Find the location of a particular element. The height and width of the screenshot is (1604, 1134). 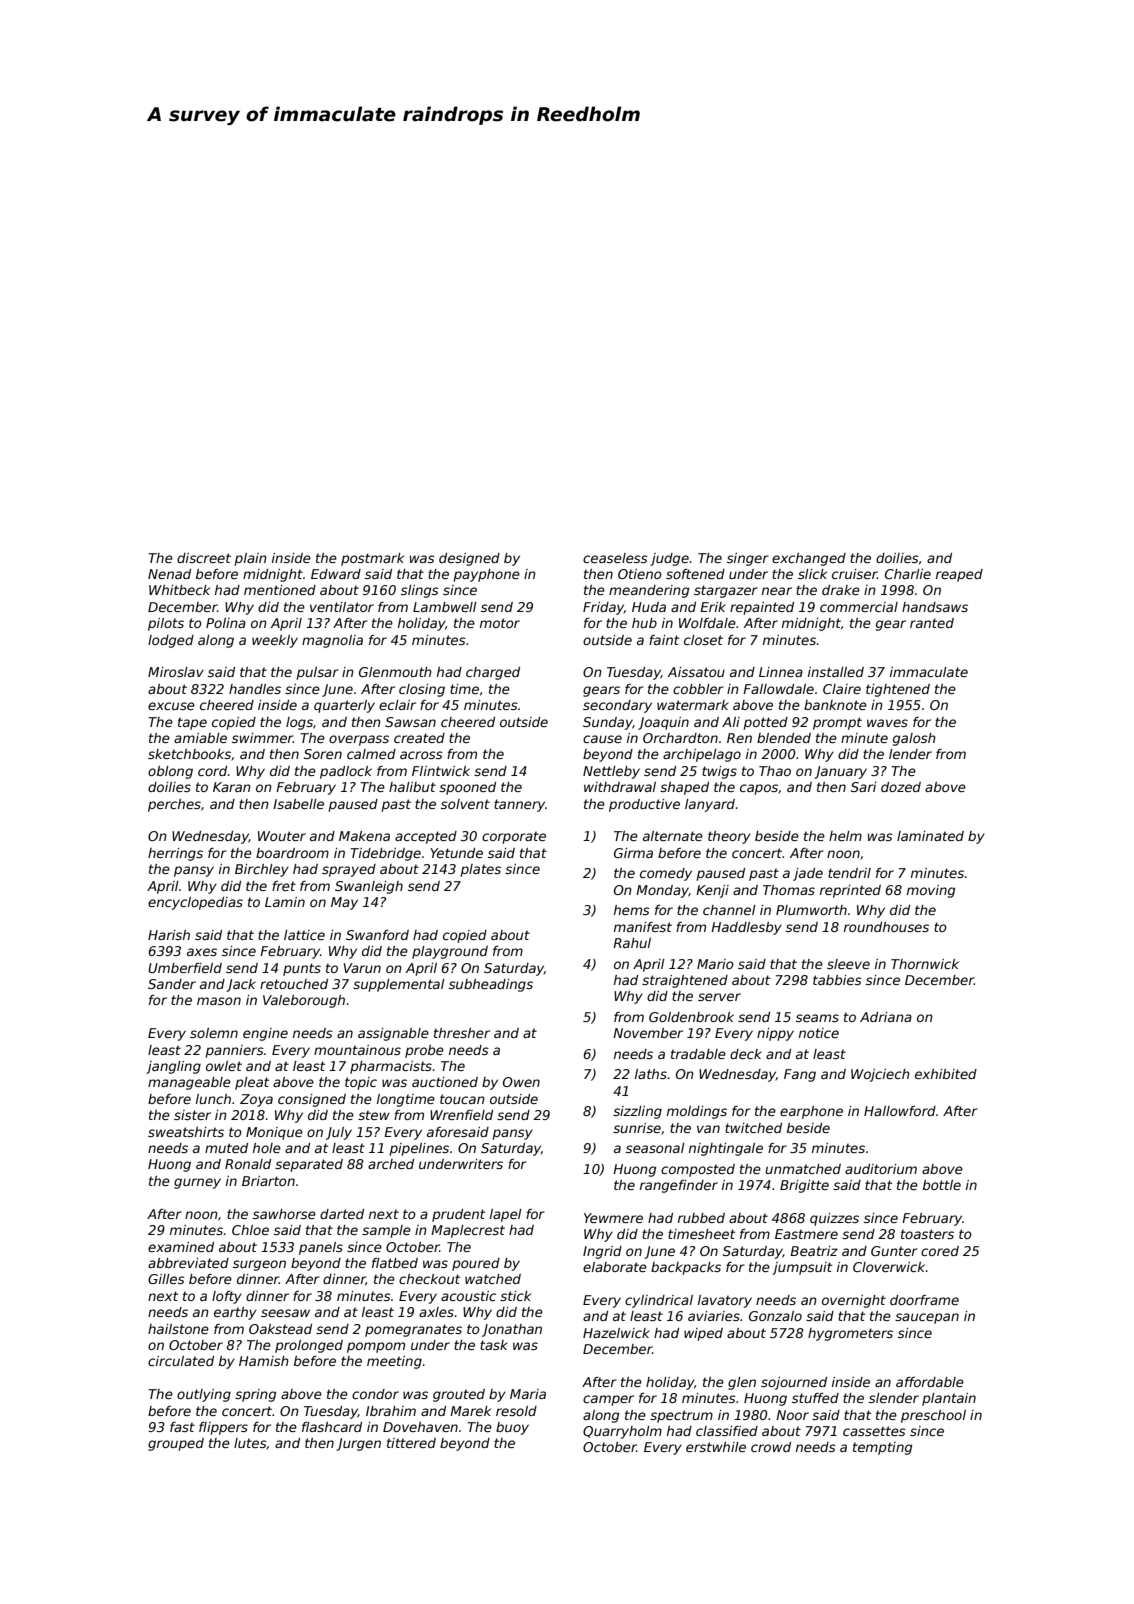

playground is located at coordinates (450, 952).
